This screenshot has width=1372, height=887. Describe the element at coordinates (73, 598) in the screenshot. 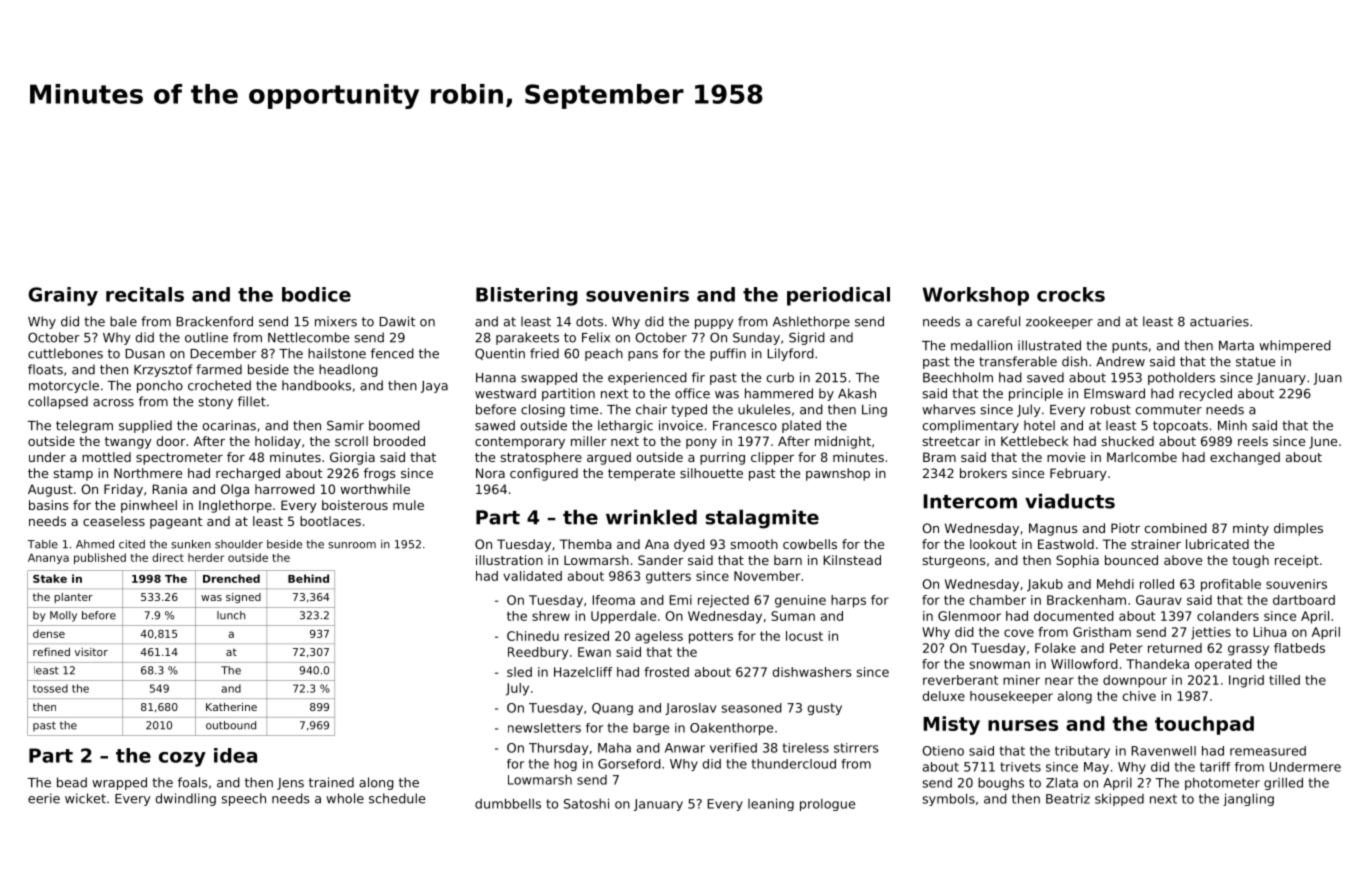

I see `planter` at that location.
